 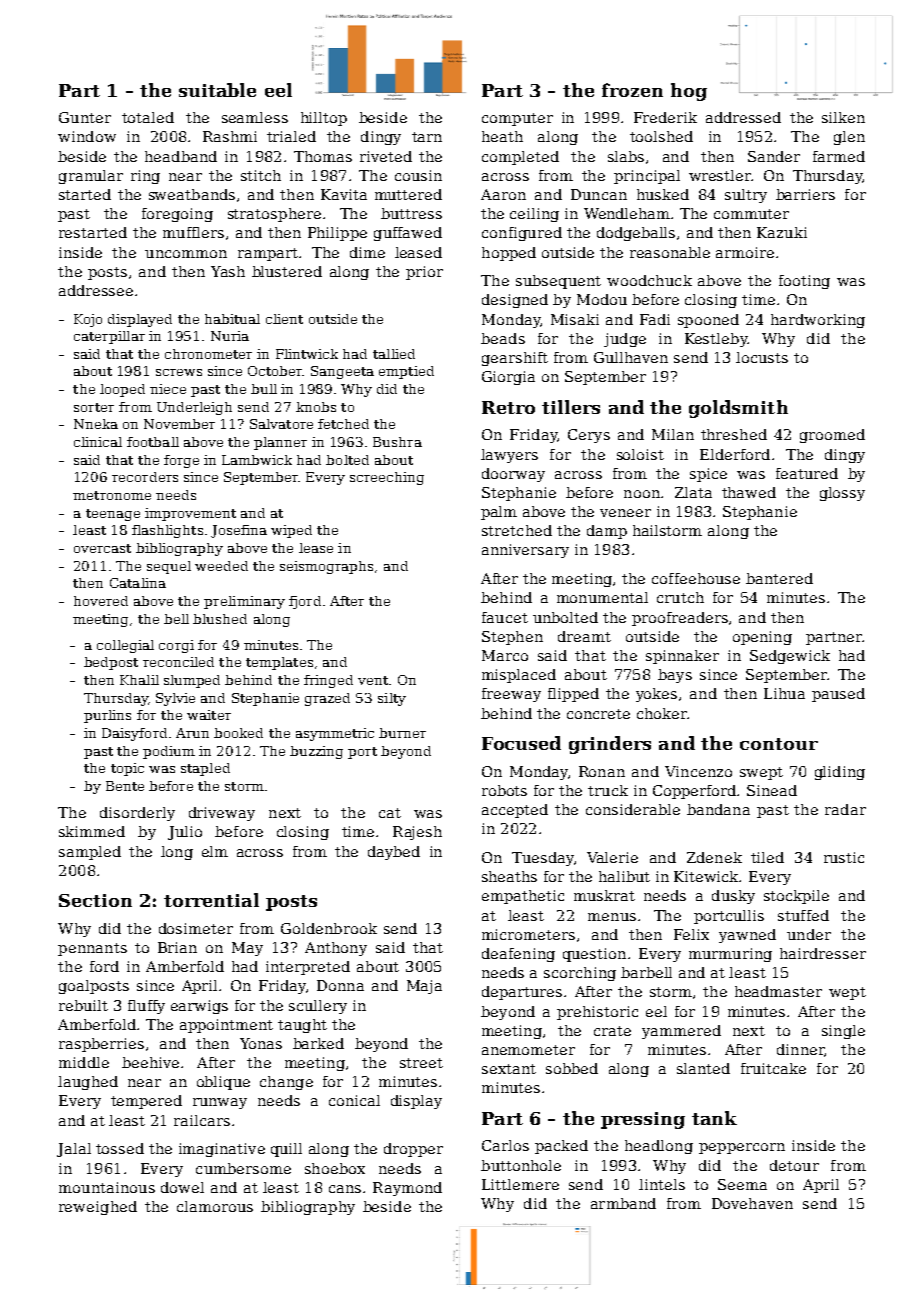 What do you see at coordinates (421, 1063) in the screenshot?
I see `street` at bounding box center [421, 1063].
